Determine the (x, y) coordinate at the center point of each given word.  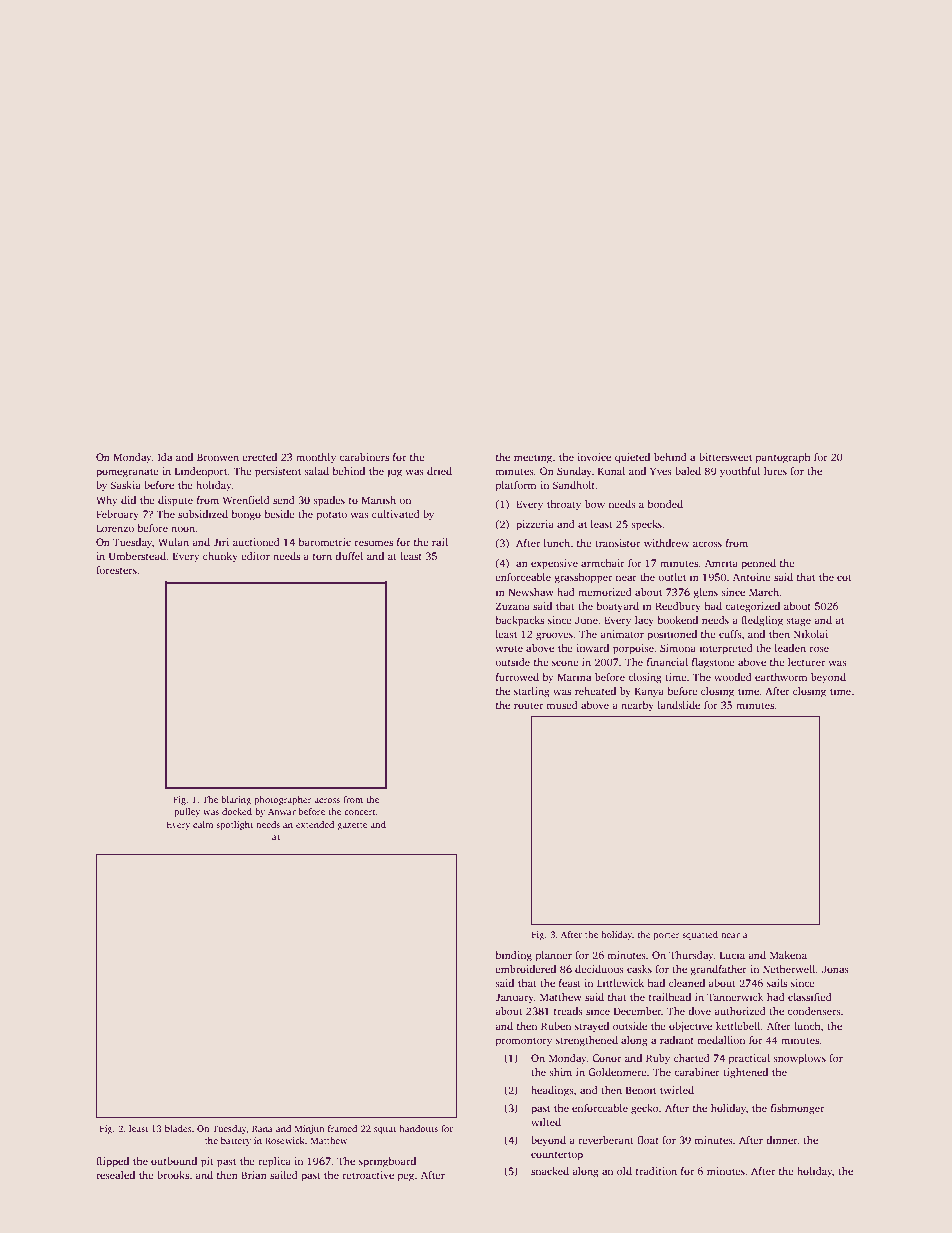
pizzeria (535, 525)
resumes (374, 543)
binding (513, 956)
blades (178, 1128)
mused (562, 705)
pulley (187, 812)
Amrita (721, 563)
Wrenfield (246, 500)
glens (705, 593)
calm (203, 824)
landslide (678, 705)
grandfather (718, 970)
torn (322, 557)
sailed (284, 1175)
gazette (352, 826)
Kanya (649, 692)
